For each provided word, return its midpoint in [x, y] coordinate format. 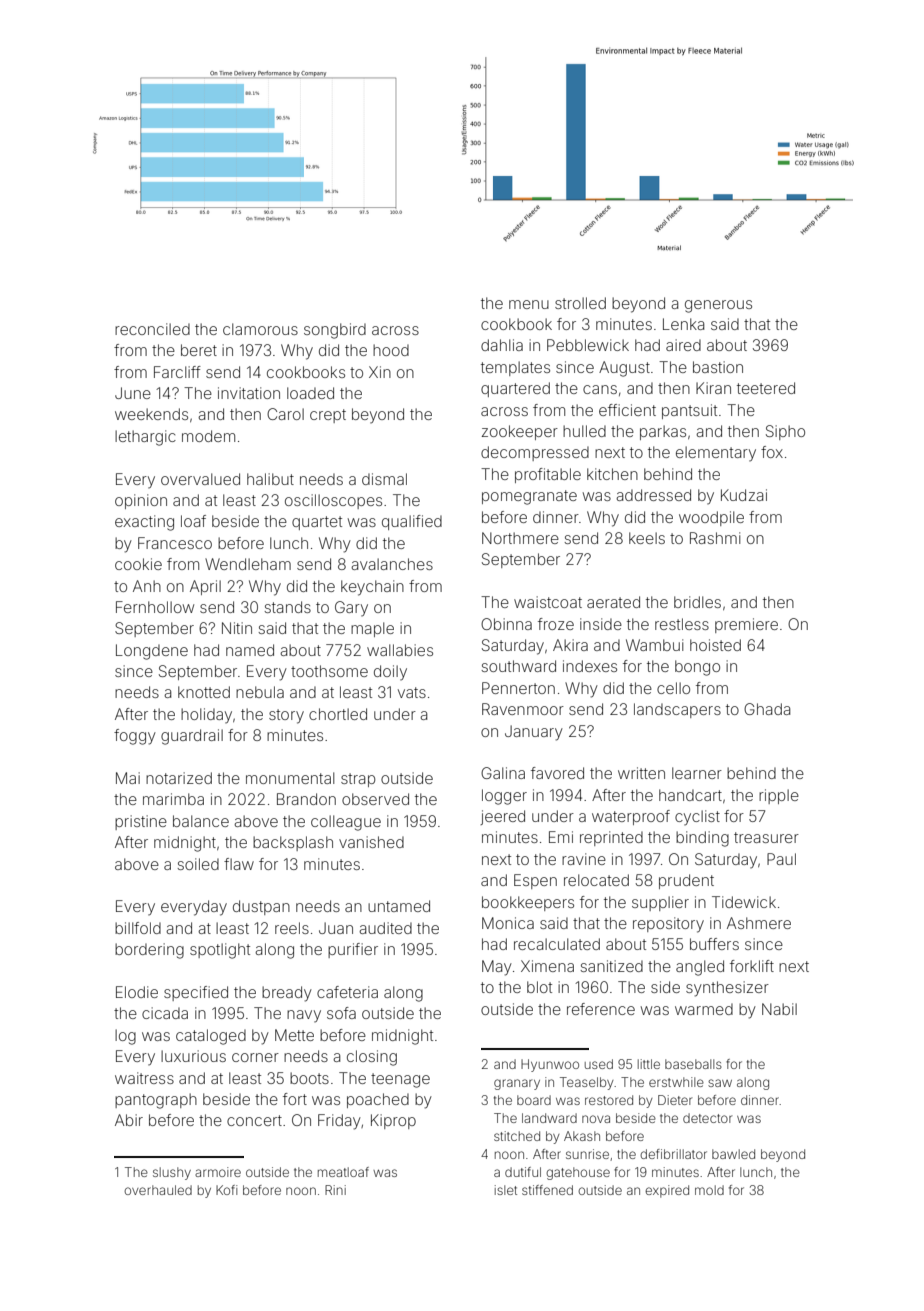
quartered [515, 389]
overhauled [158, 1190]
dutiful [523, 1172]
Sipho [785, 432]
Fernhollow [155, 607]
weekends [151, 414]
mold [709, 1190]
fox [772, 452]
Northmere [520, 538]
